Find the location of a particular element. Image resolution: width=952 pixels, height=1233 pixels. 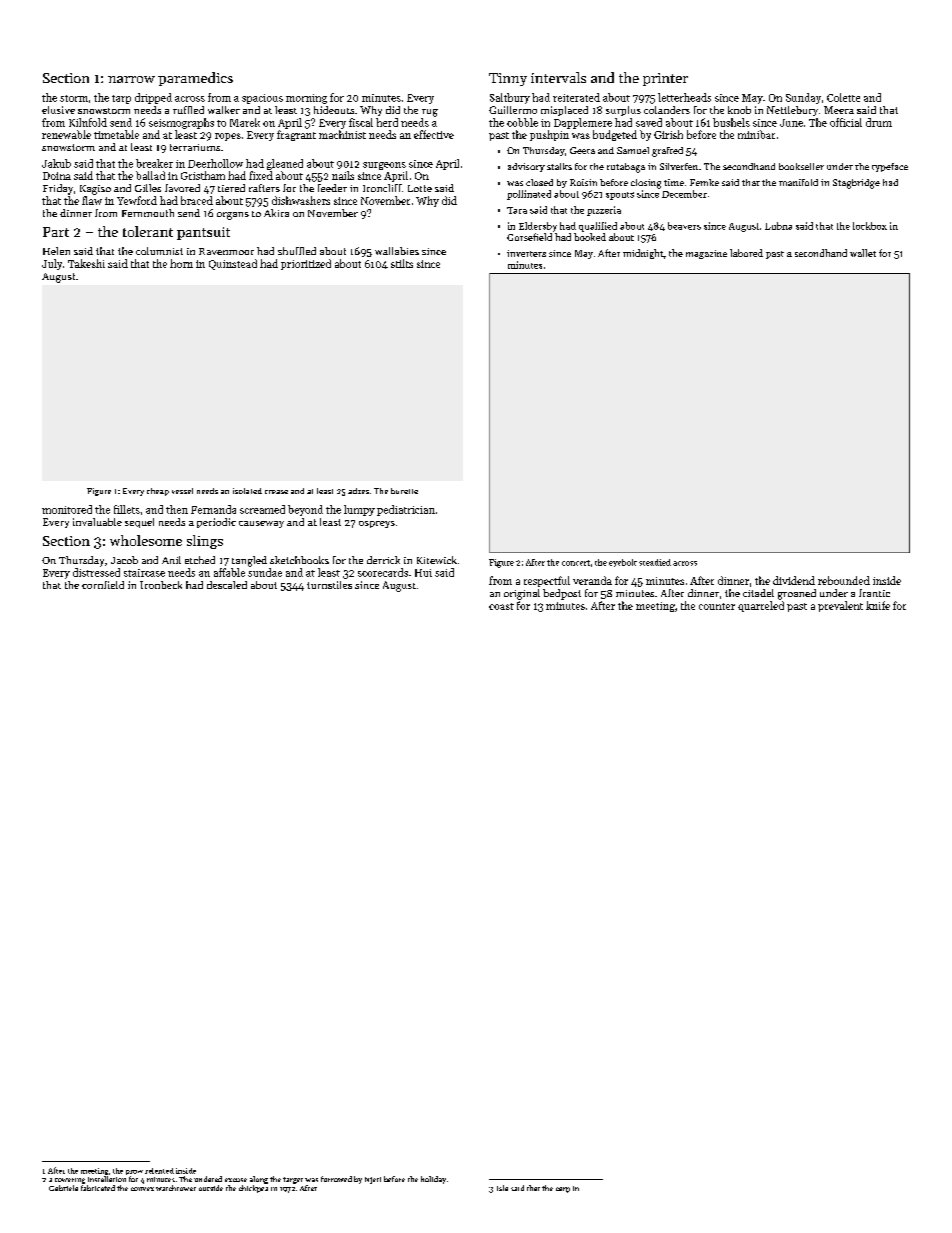

outside is located at coordinates (211, 1188).
